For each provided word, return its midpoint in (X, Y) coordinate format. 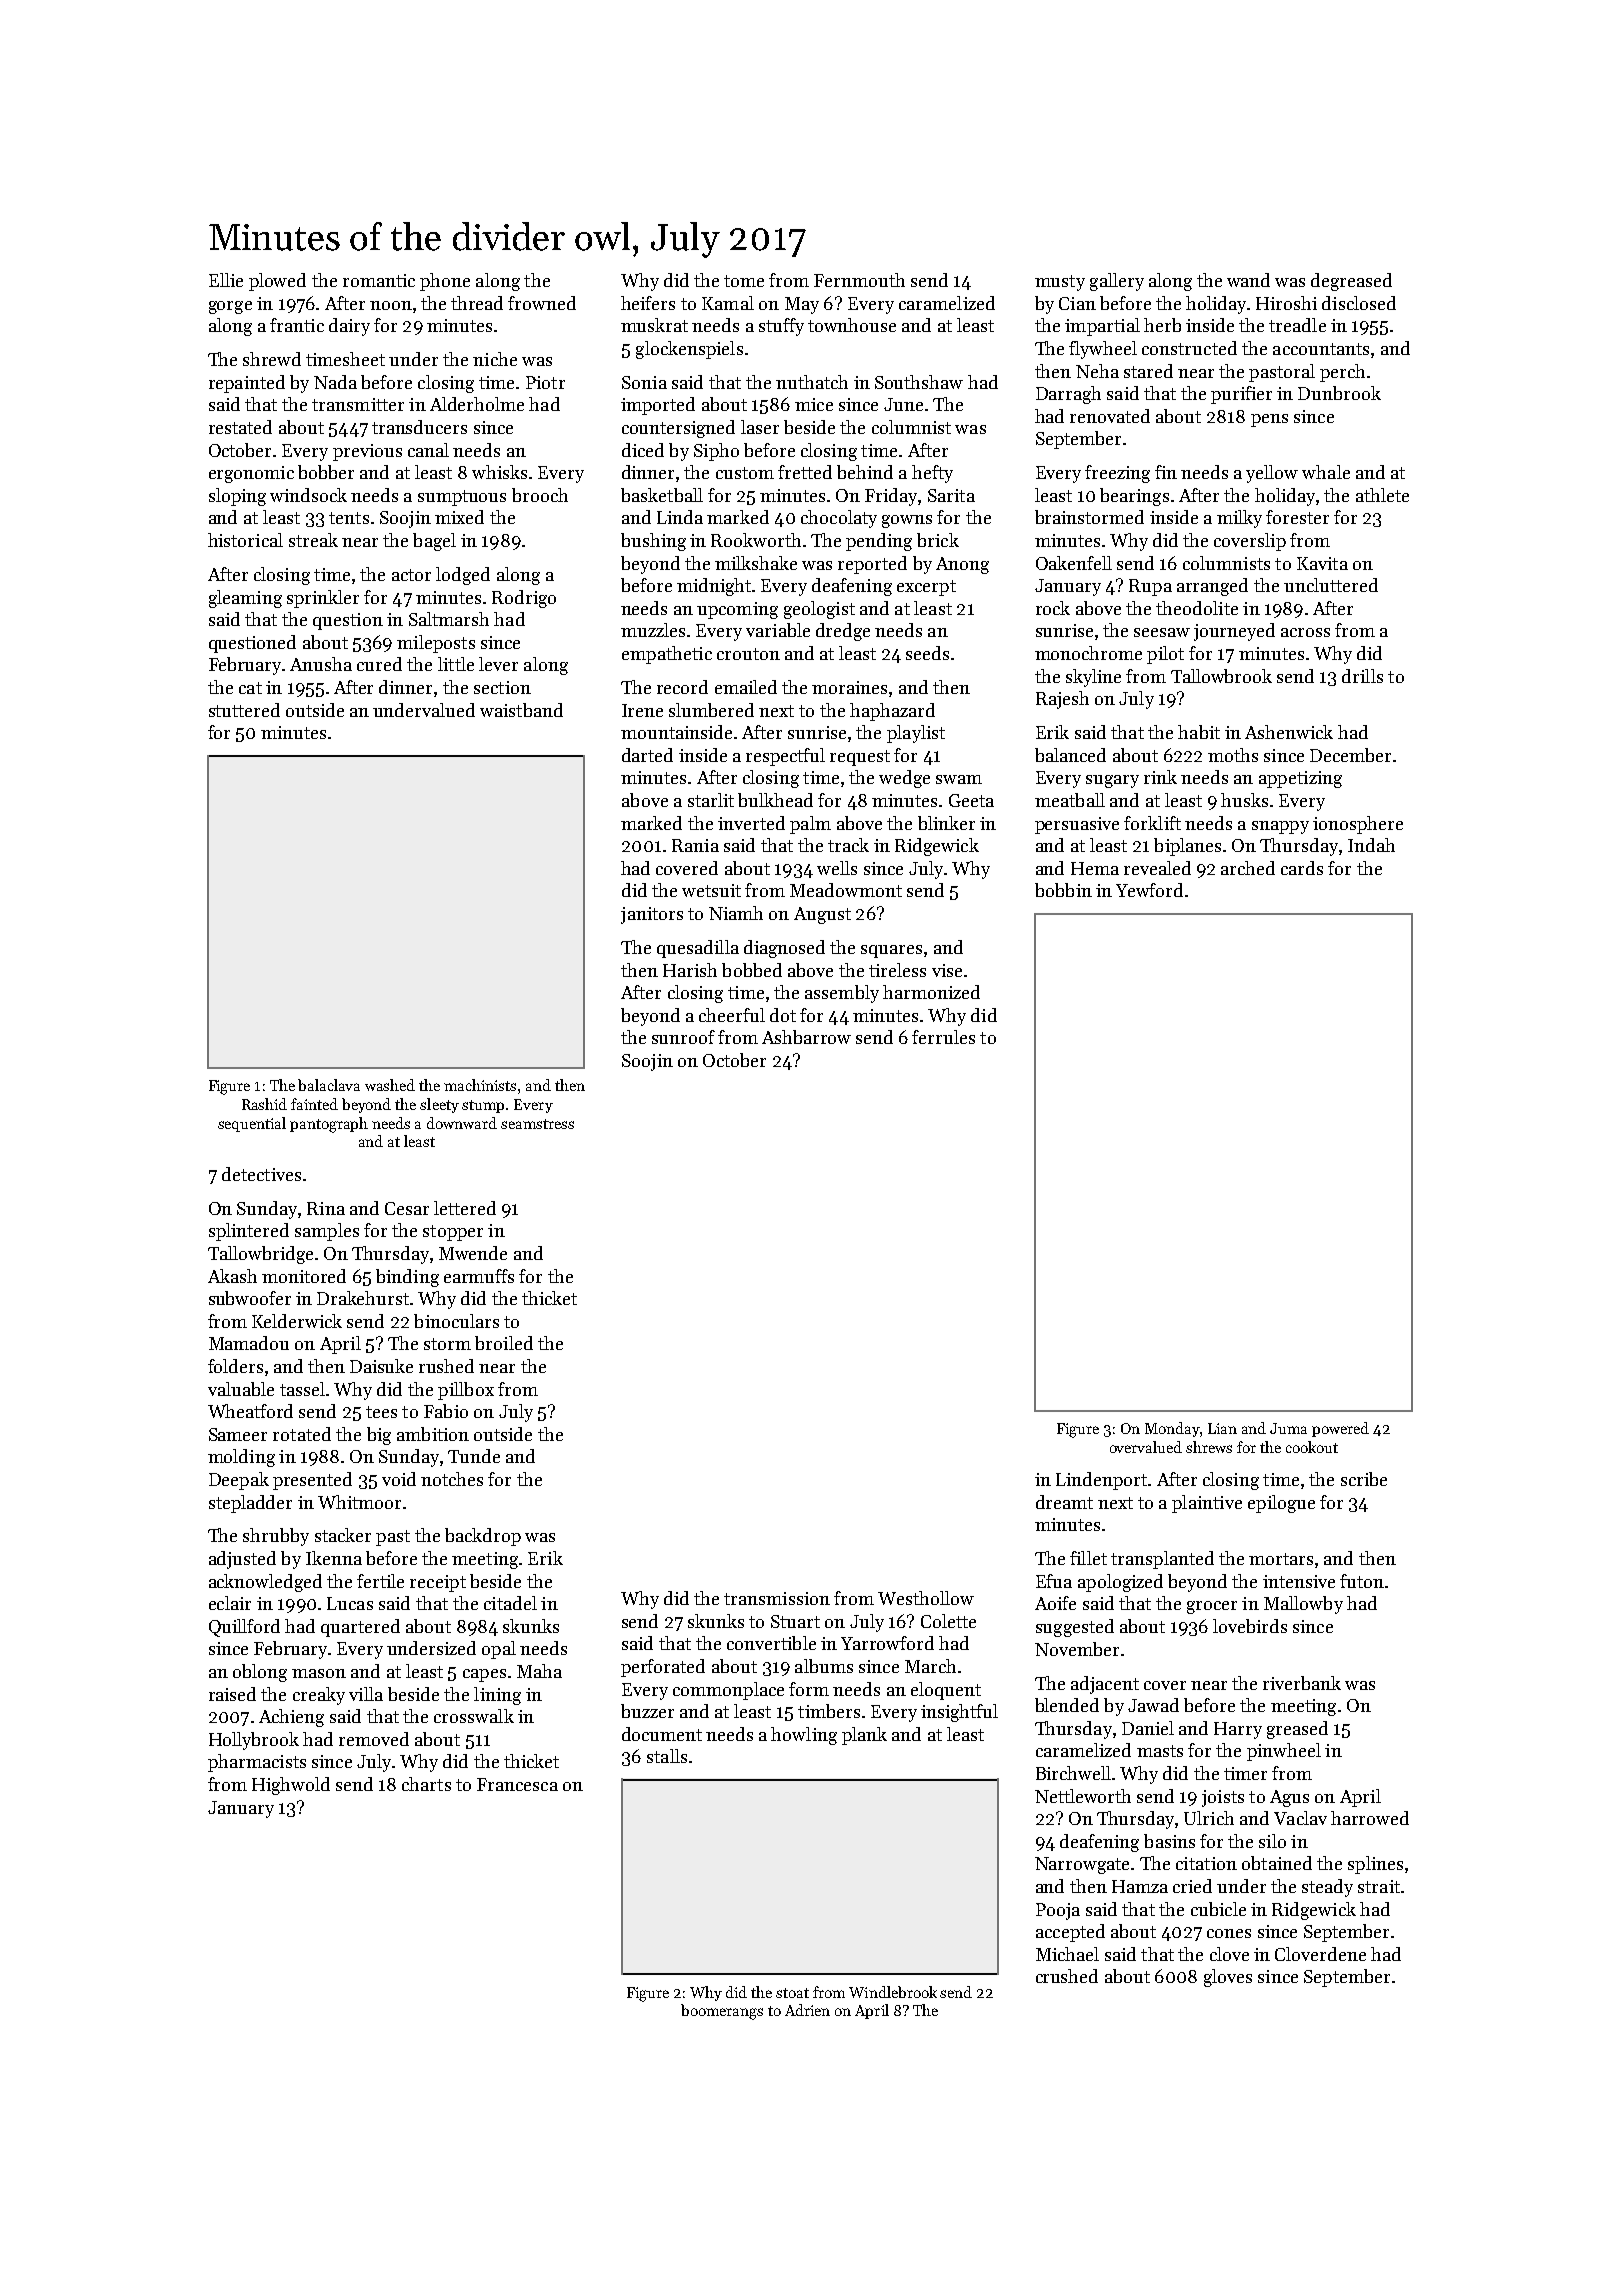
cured (379, 664)
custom (745, 473)
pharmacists (257, 1763)
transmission (777, 1598)
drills (1362, 676)
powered (1340, 1429)
